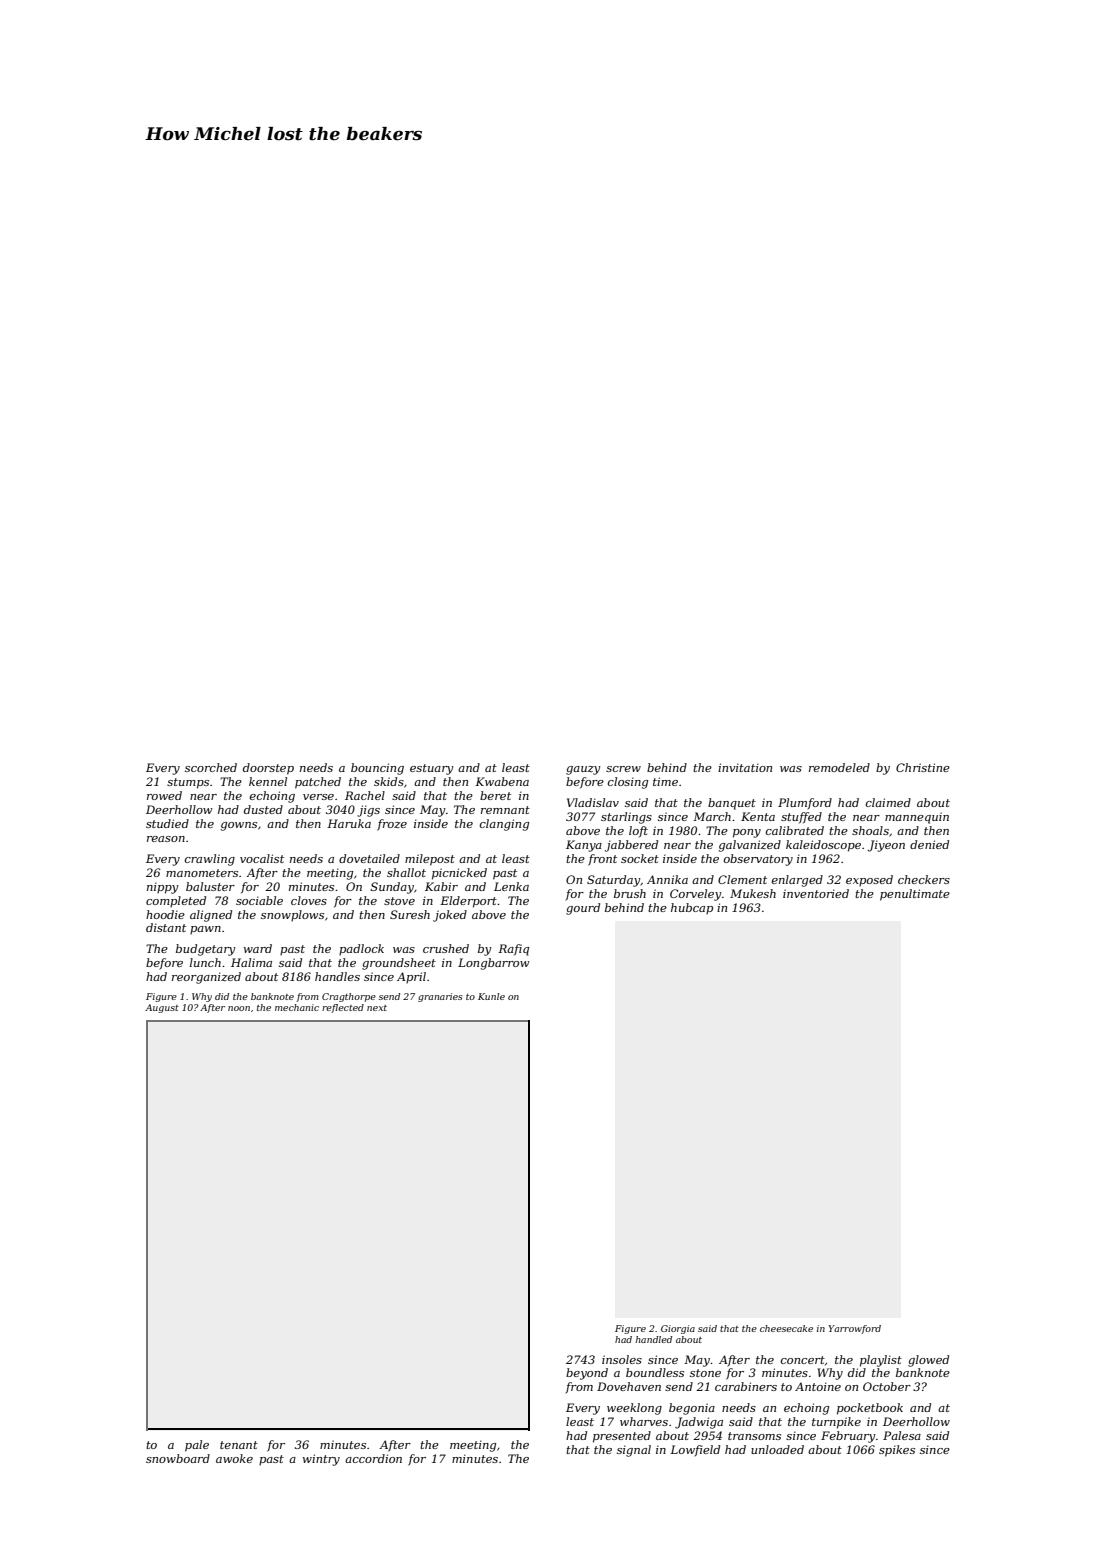  Describe the element at coordinates (593, 802) in the screenshot. I see `Vladislav` at that location.
